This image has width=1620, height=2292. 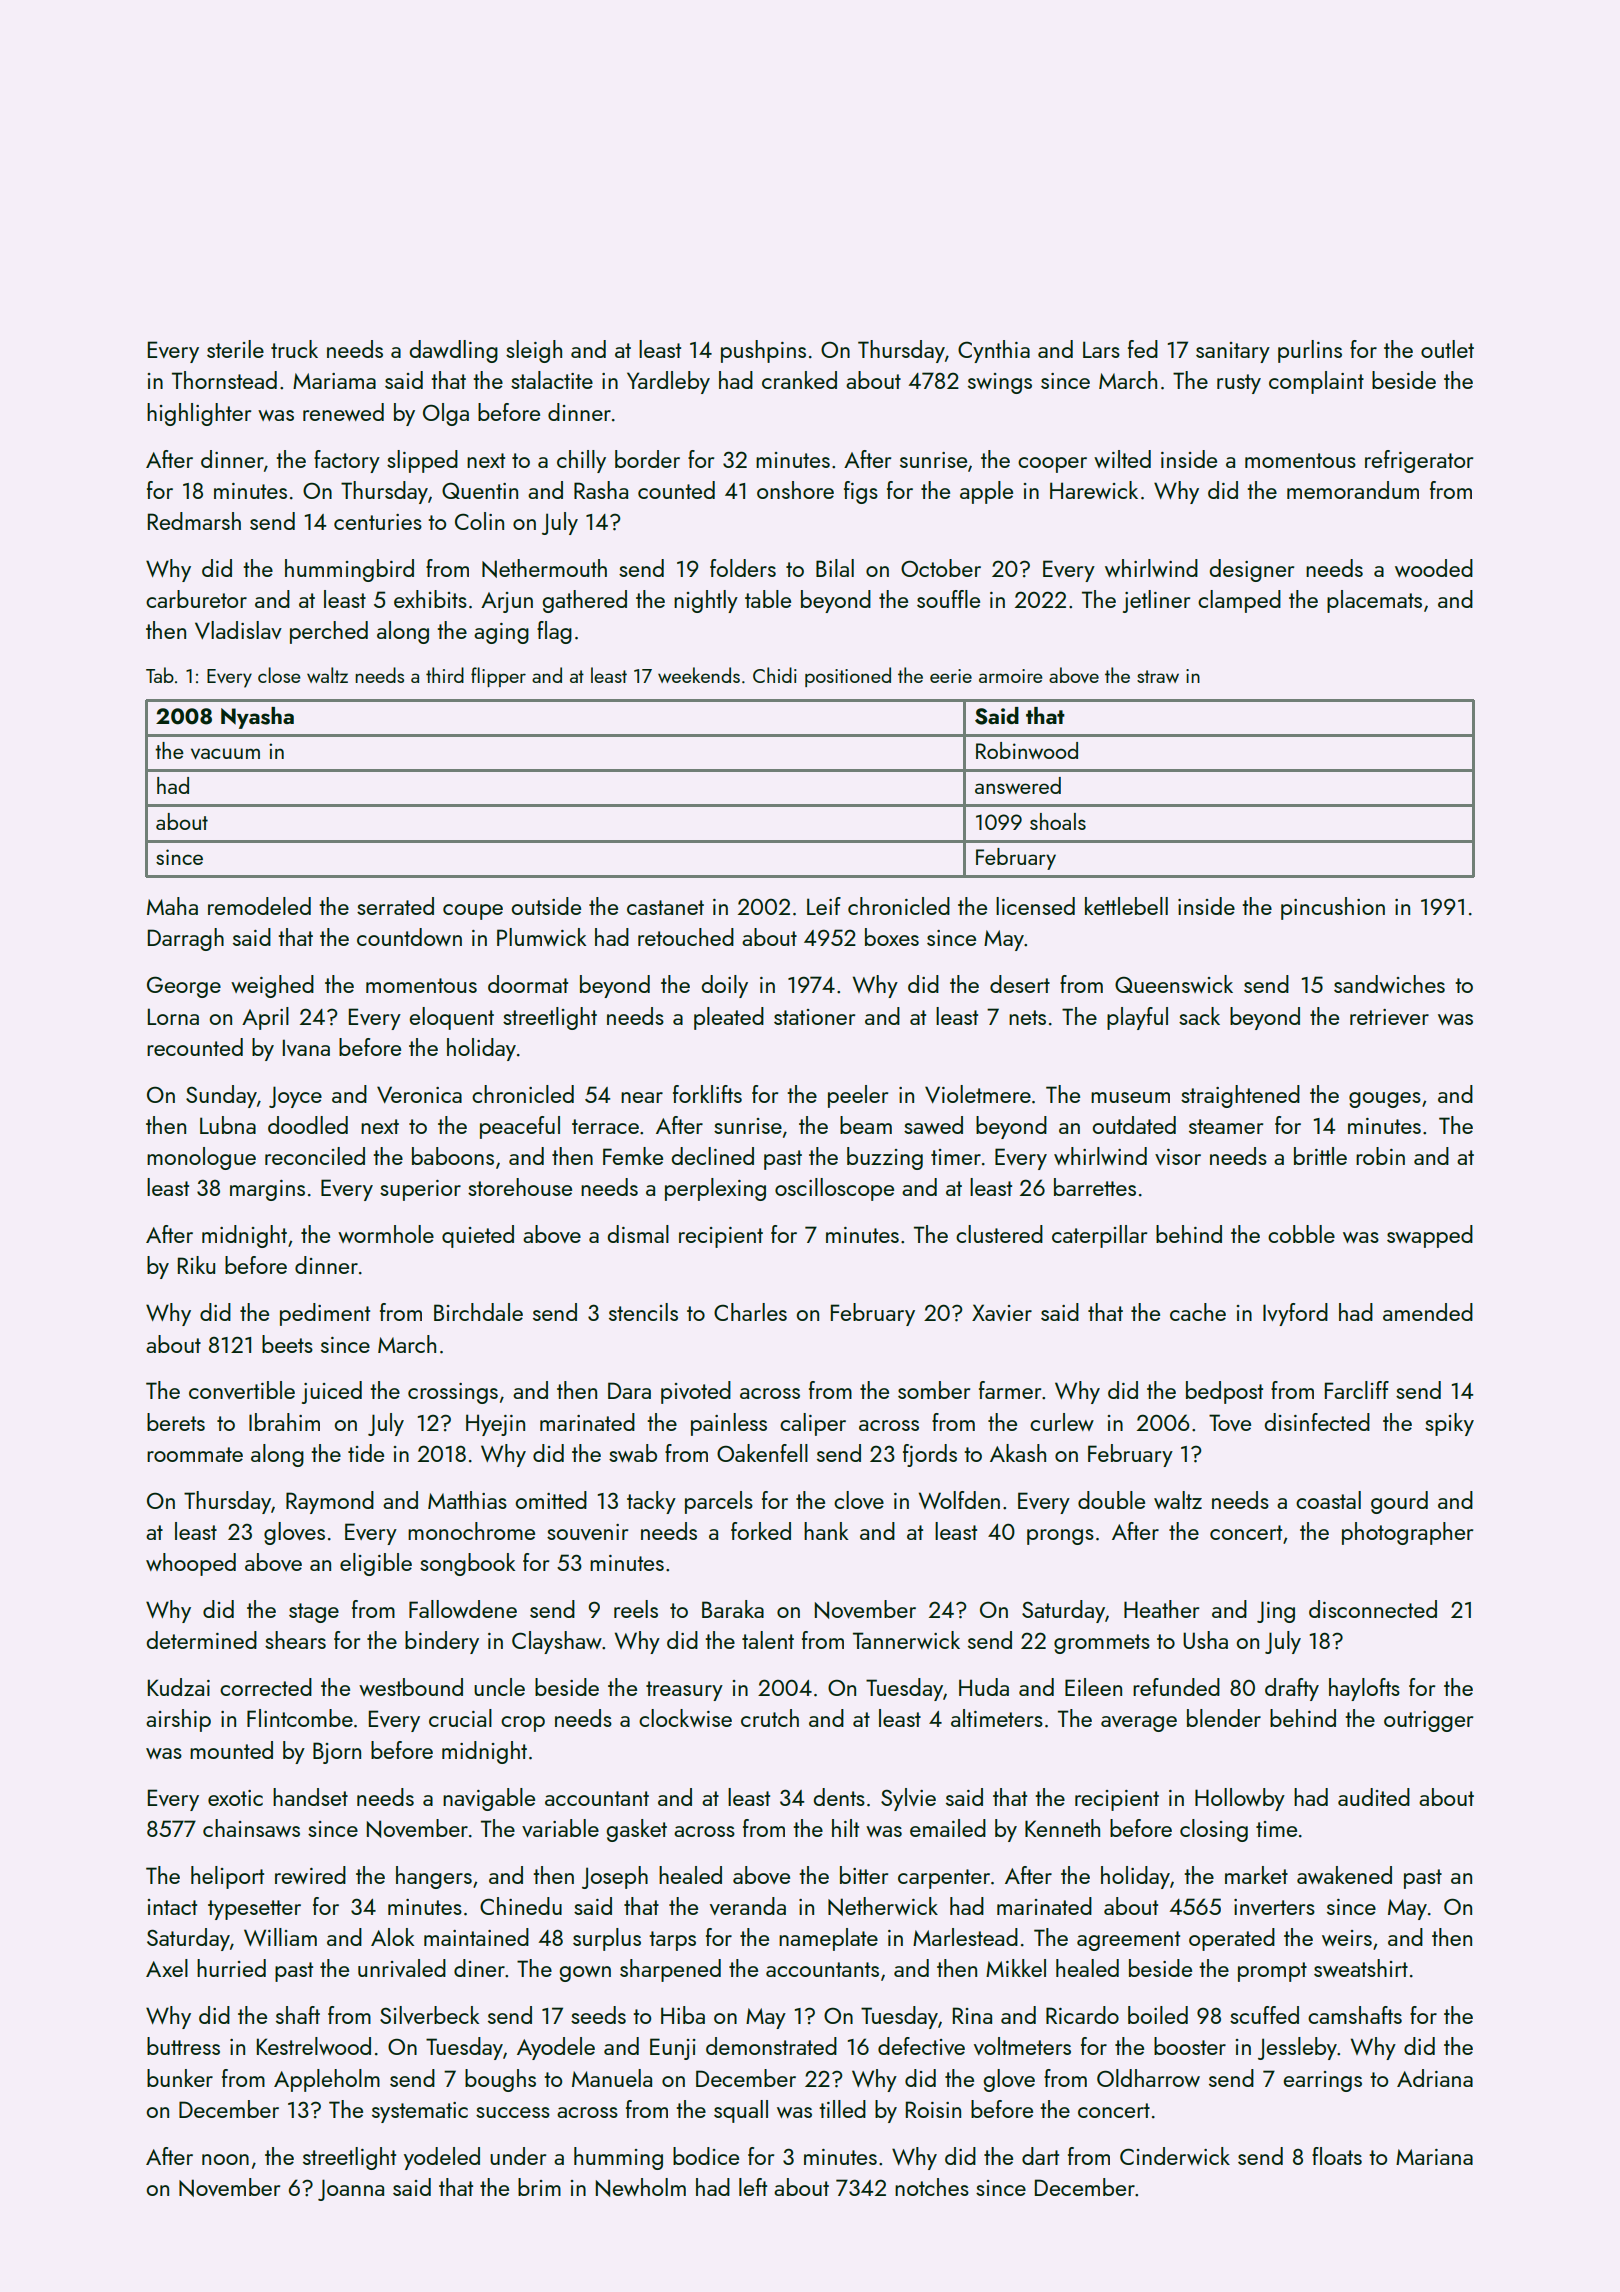 I want to click on Lars, so click(x=1101, y=349).
